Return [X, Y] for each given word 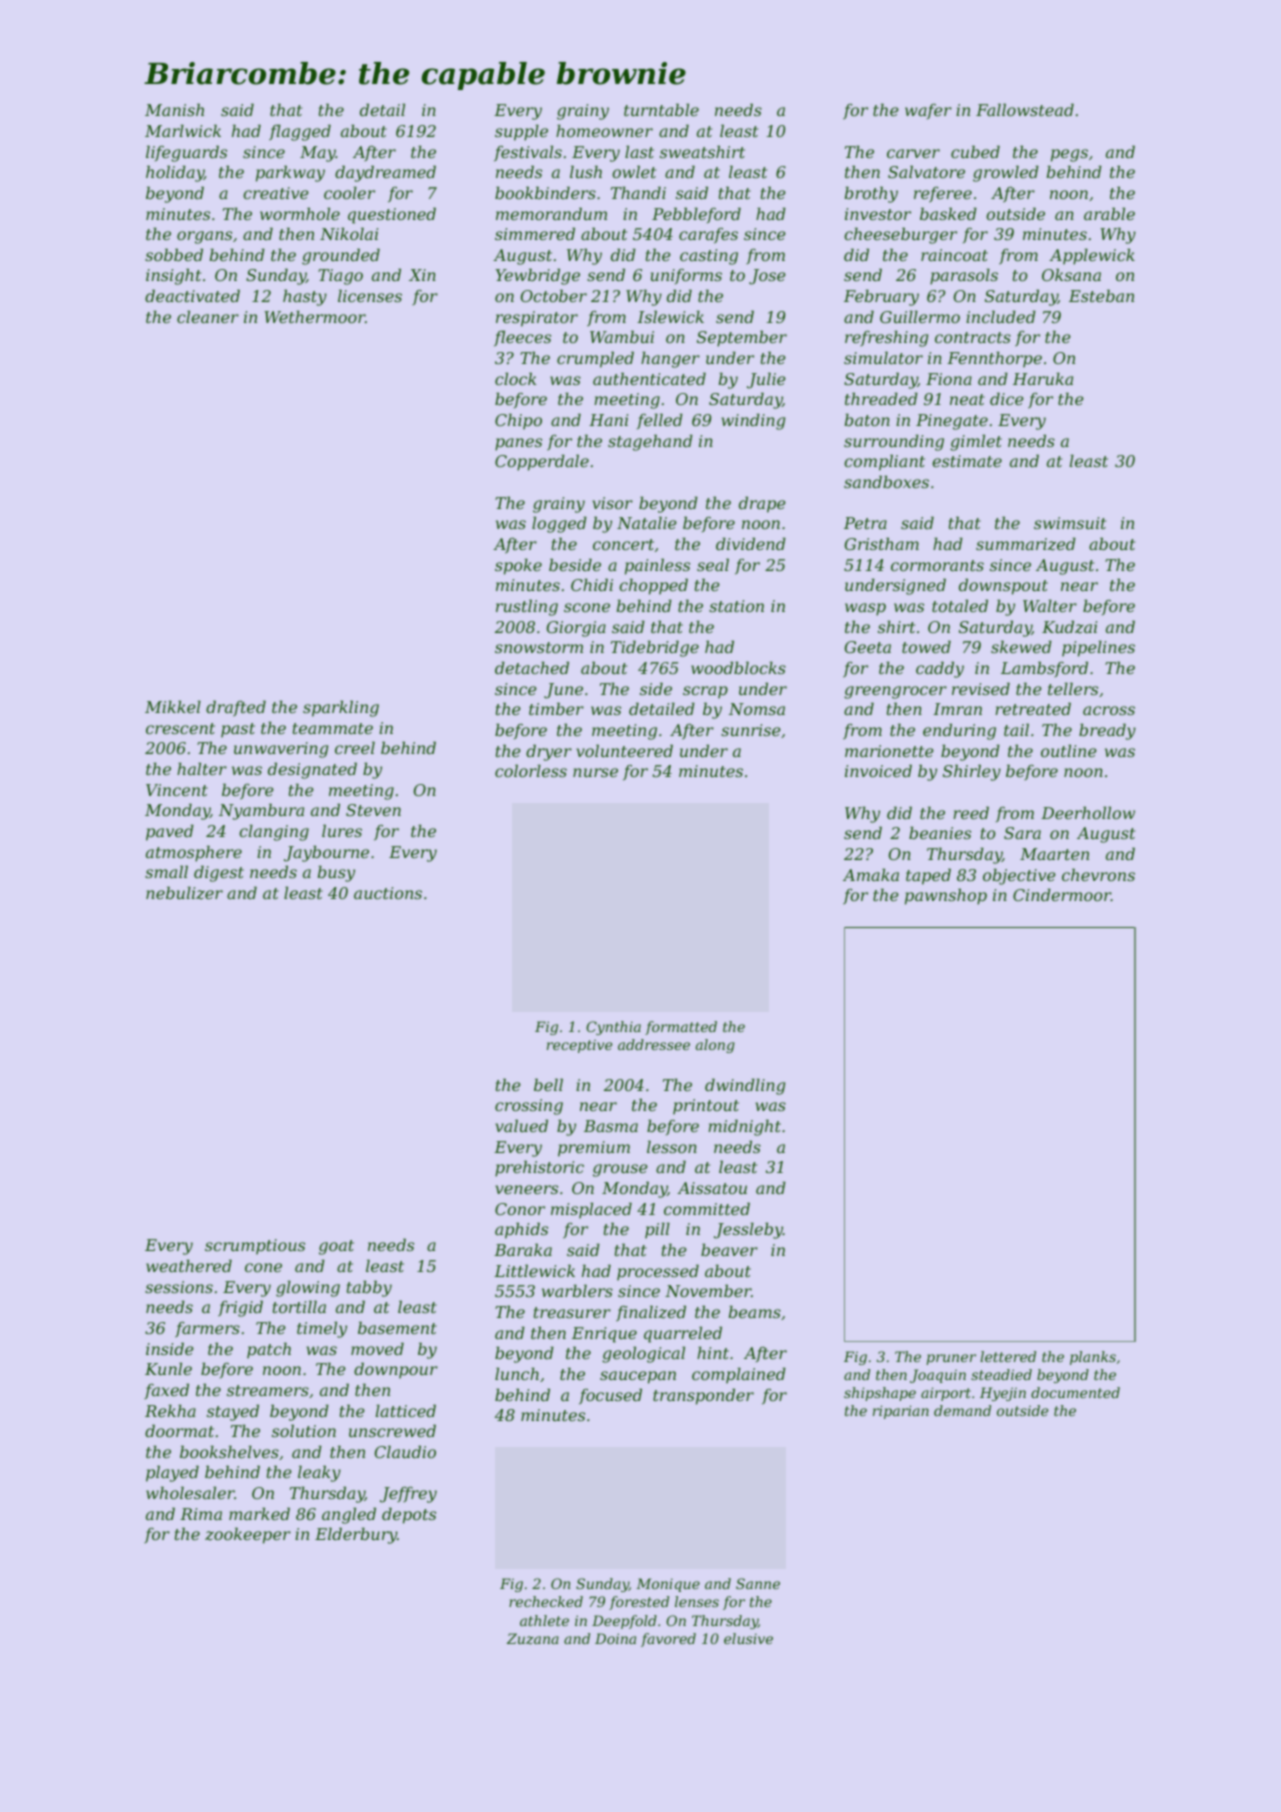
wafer [928, 111]
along [715, 1046]
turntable [661, 109]
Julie [766, 380]
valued [521, 1125]
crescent [180, 728]
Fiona [949, 379]
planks [1093, 1358]
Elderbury [356, 1535]
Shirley [972, 772]
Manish [174, 109]
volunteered [624, 750]
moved [377, 1348]
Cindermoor [1062, 894]
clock [515, 378]
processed [658, 1272]
